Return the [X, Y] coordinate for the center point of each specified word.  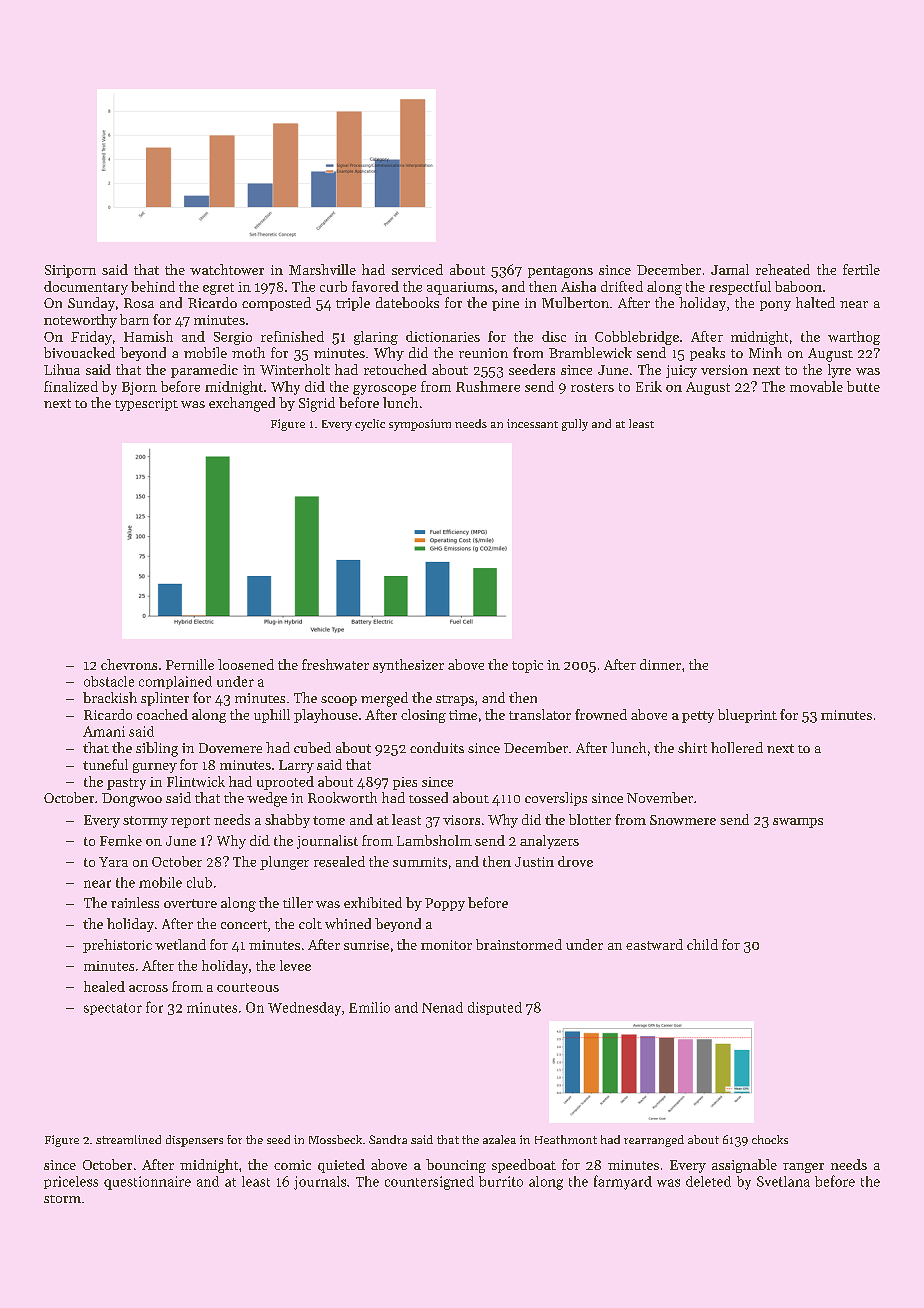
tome [329, 820]
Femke [121, 840]
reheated [783, 269]
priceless [71, 1182]
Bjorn [139, 388]
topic [527, 666]
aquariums [460, 288]
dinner [660, 664]
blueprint [747, 716]
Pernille [190, 664]
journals [320, 1183]
